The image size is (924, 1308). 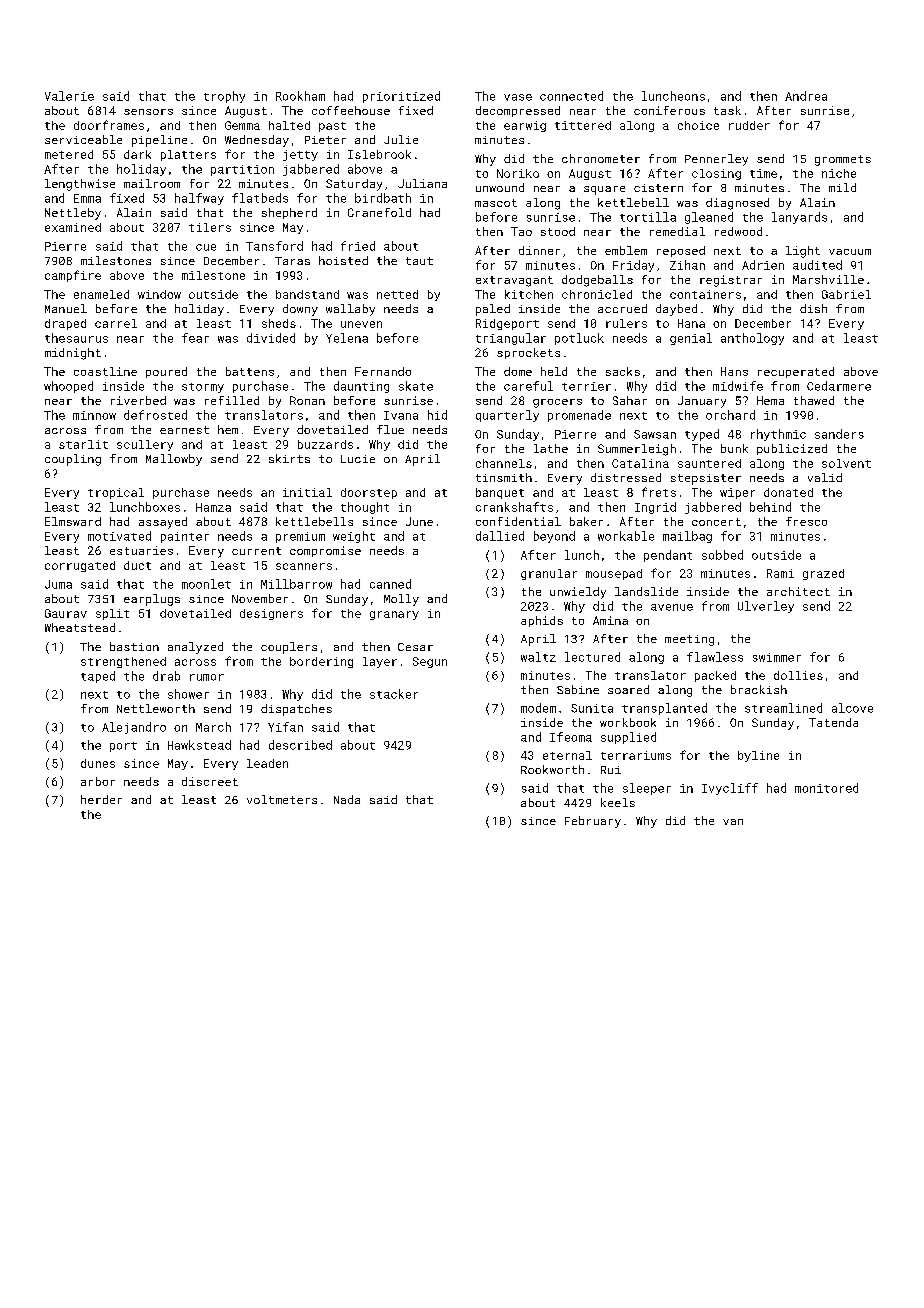 I want to click on Noriko, so click(x=518, y=173).
